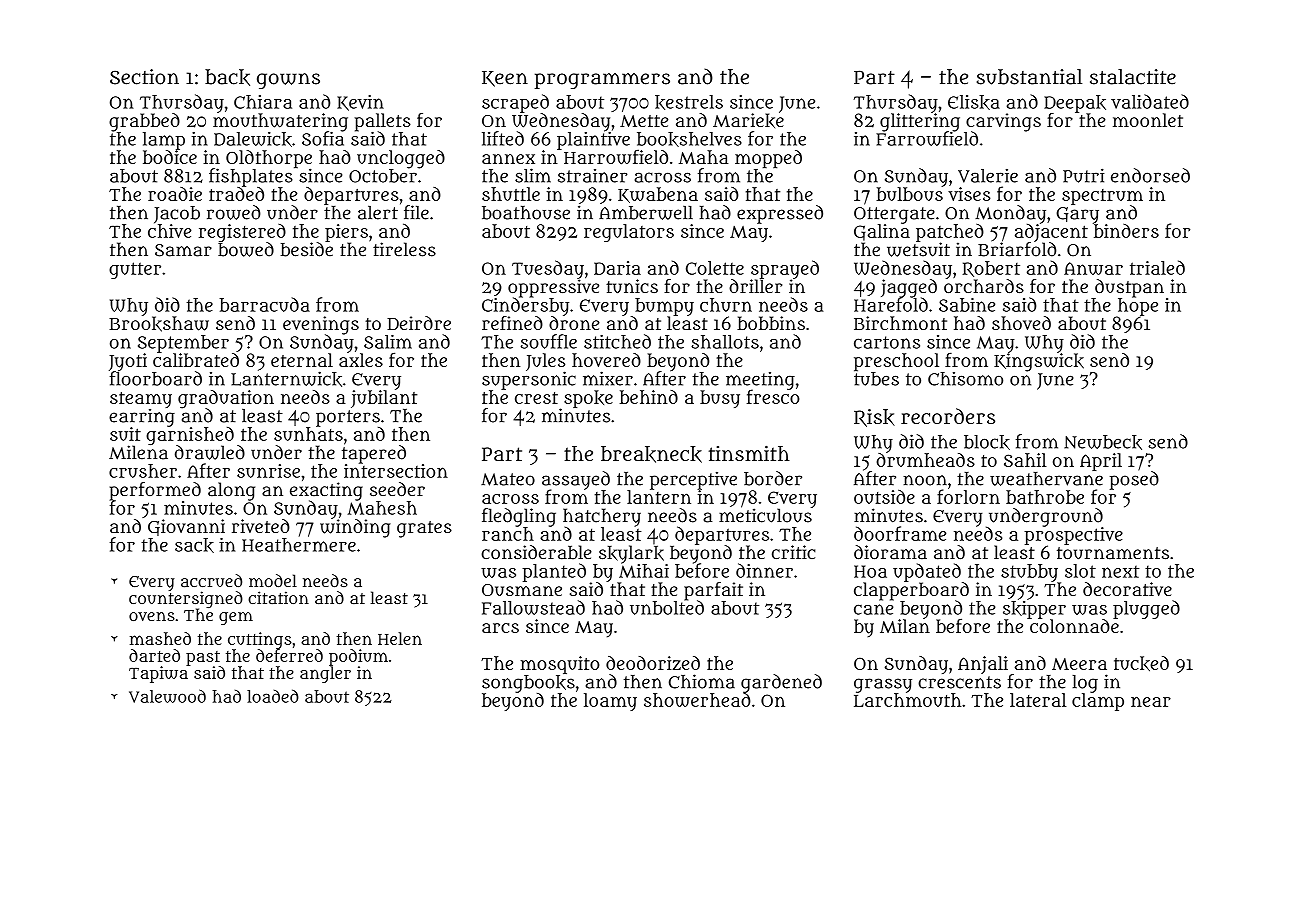 The width and height of the screenshot is (1308, 924). I want to click on Chiara, so click(263, 102).
